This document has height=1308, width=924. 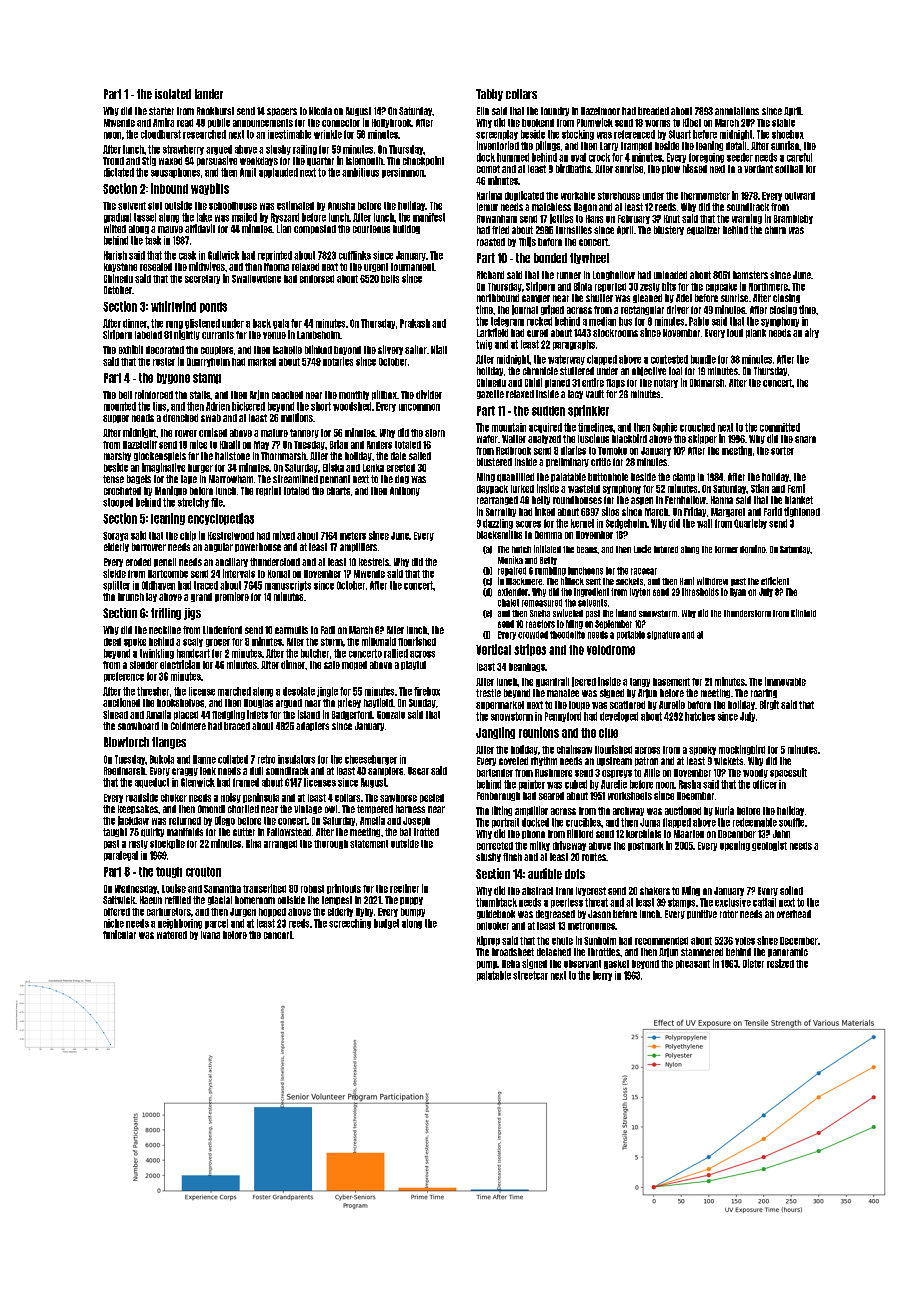 What do you see at coordinates (412, 267) in the document?
I see `tournament` at bounding box center [412, 267].
